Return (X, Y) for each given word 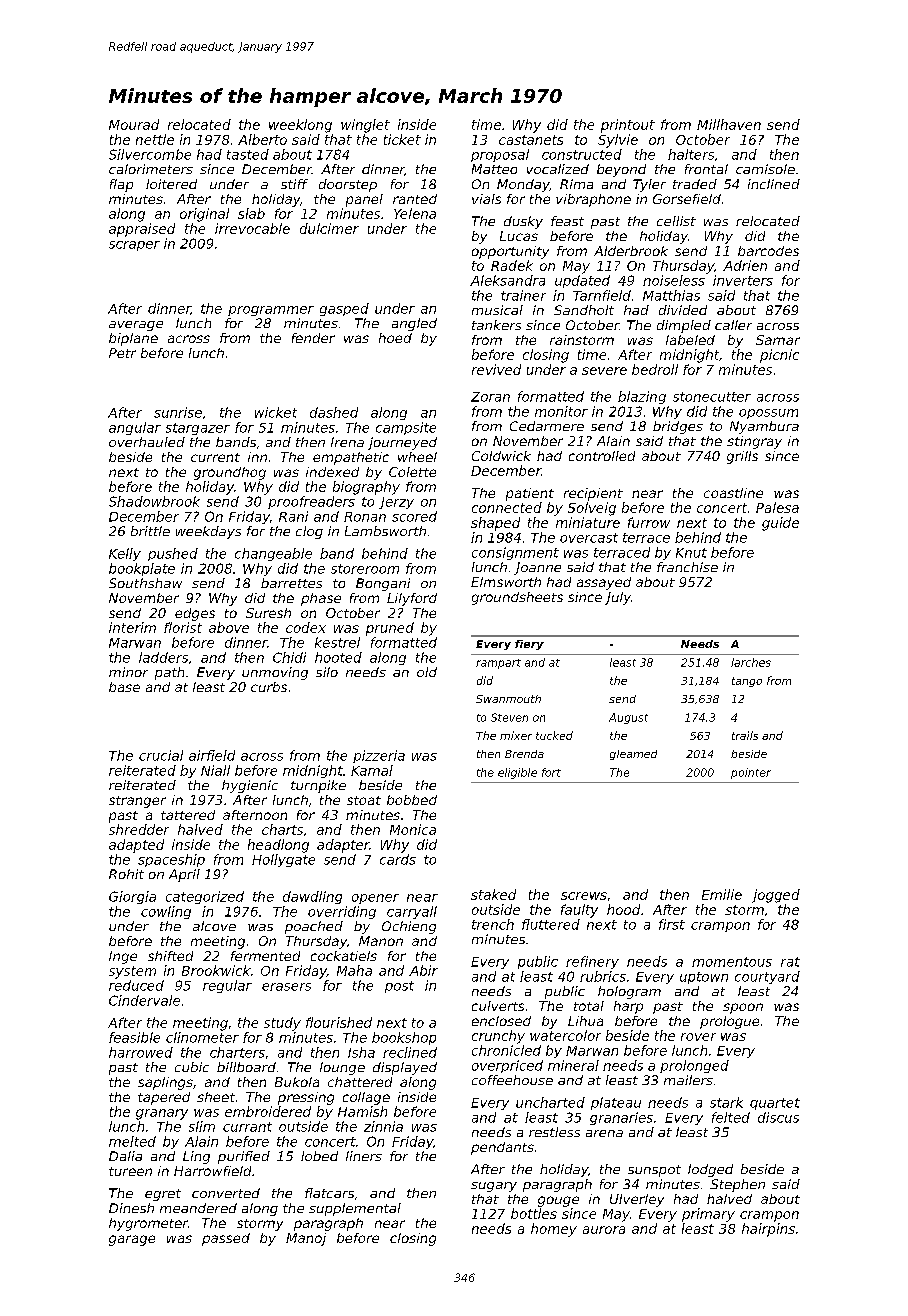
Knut (691, 553)
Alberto (262, 139)
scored (414, 516)
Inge (123, 957)
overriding (342, 912)
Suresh (268, 613)
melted (132, 1141)
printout (628, 126)
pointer (751, 773)
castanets (531, 140)
